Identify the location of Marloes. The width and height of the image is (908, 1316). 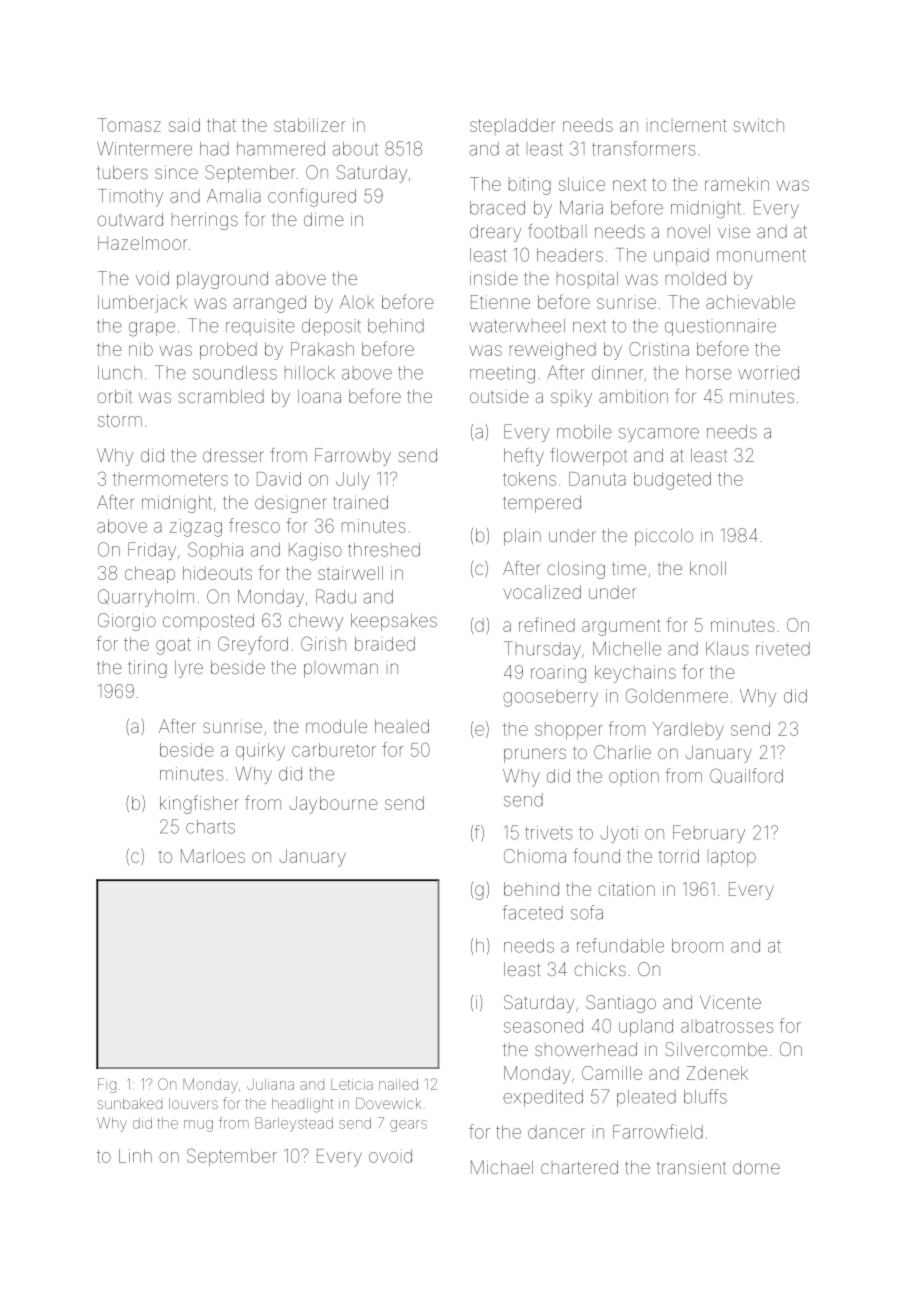
(213, 856).
